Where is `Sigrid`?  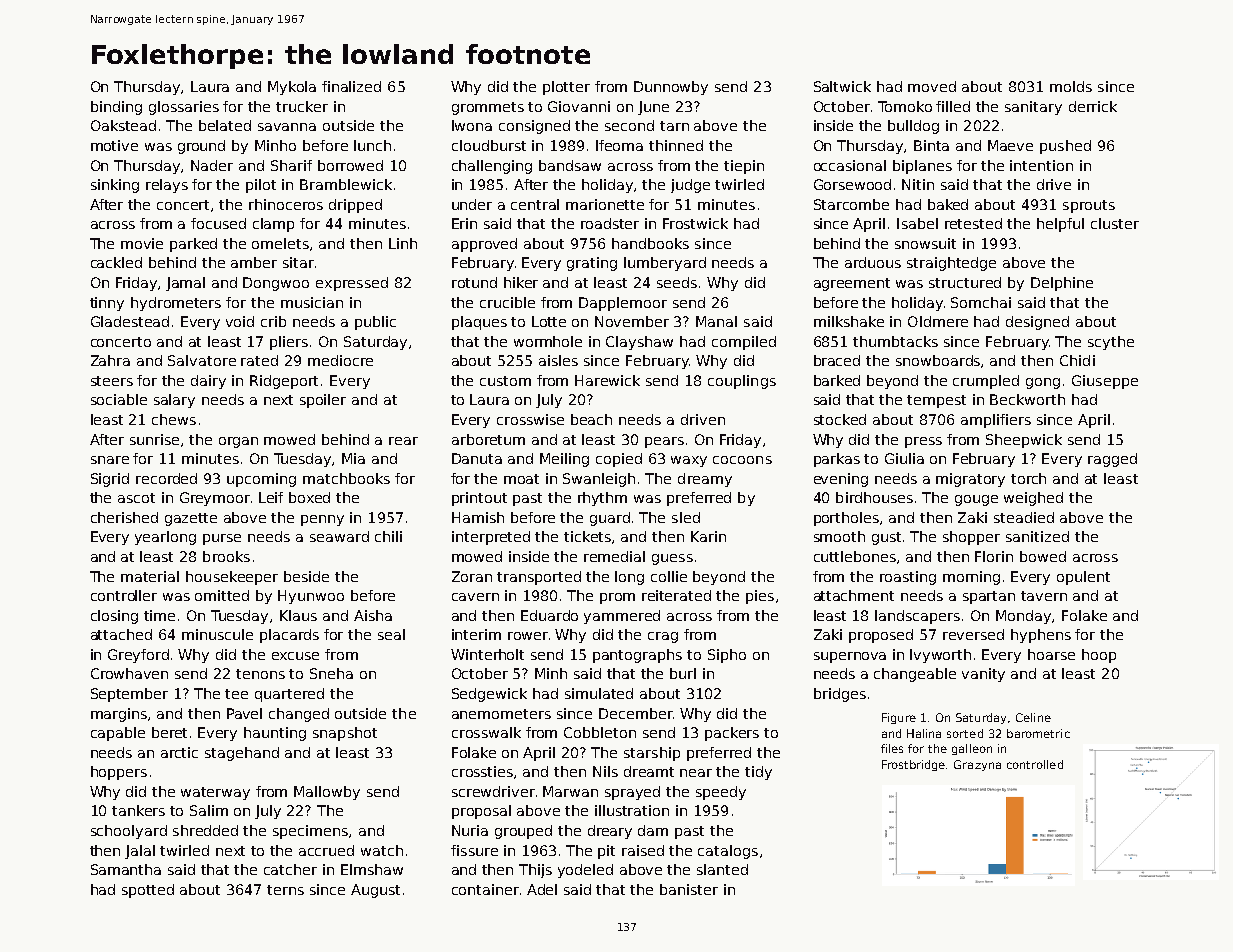
Sigrid is located at coordinates (110, 480).
